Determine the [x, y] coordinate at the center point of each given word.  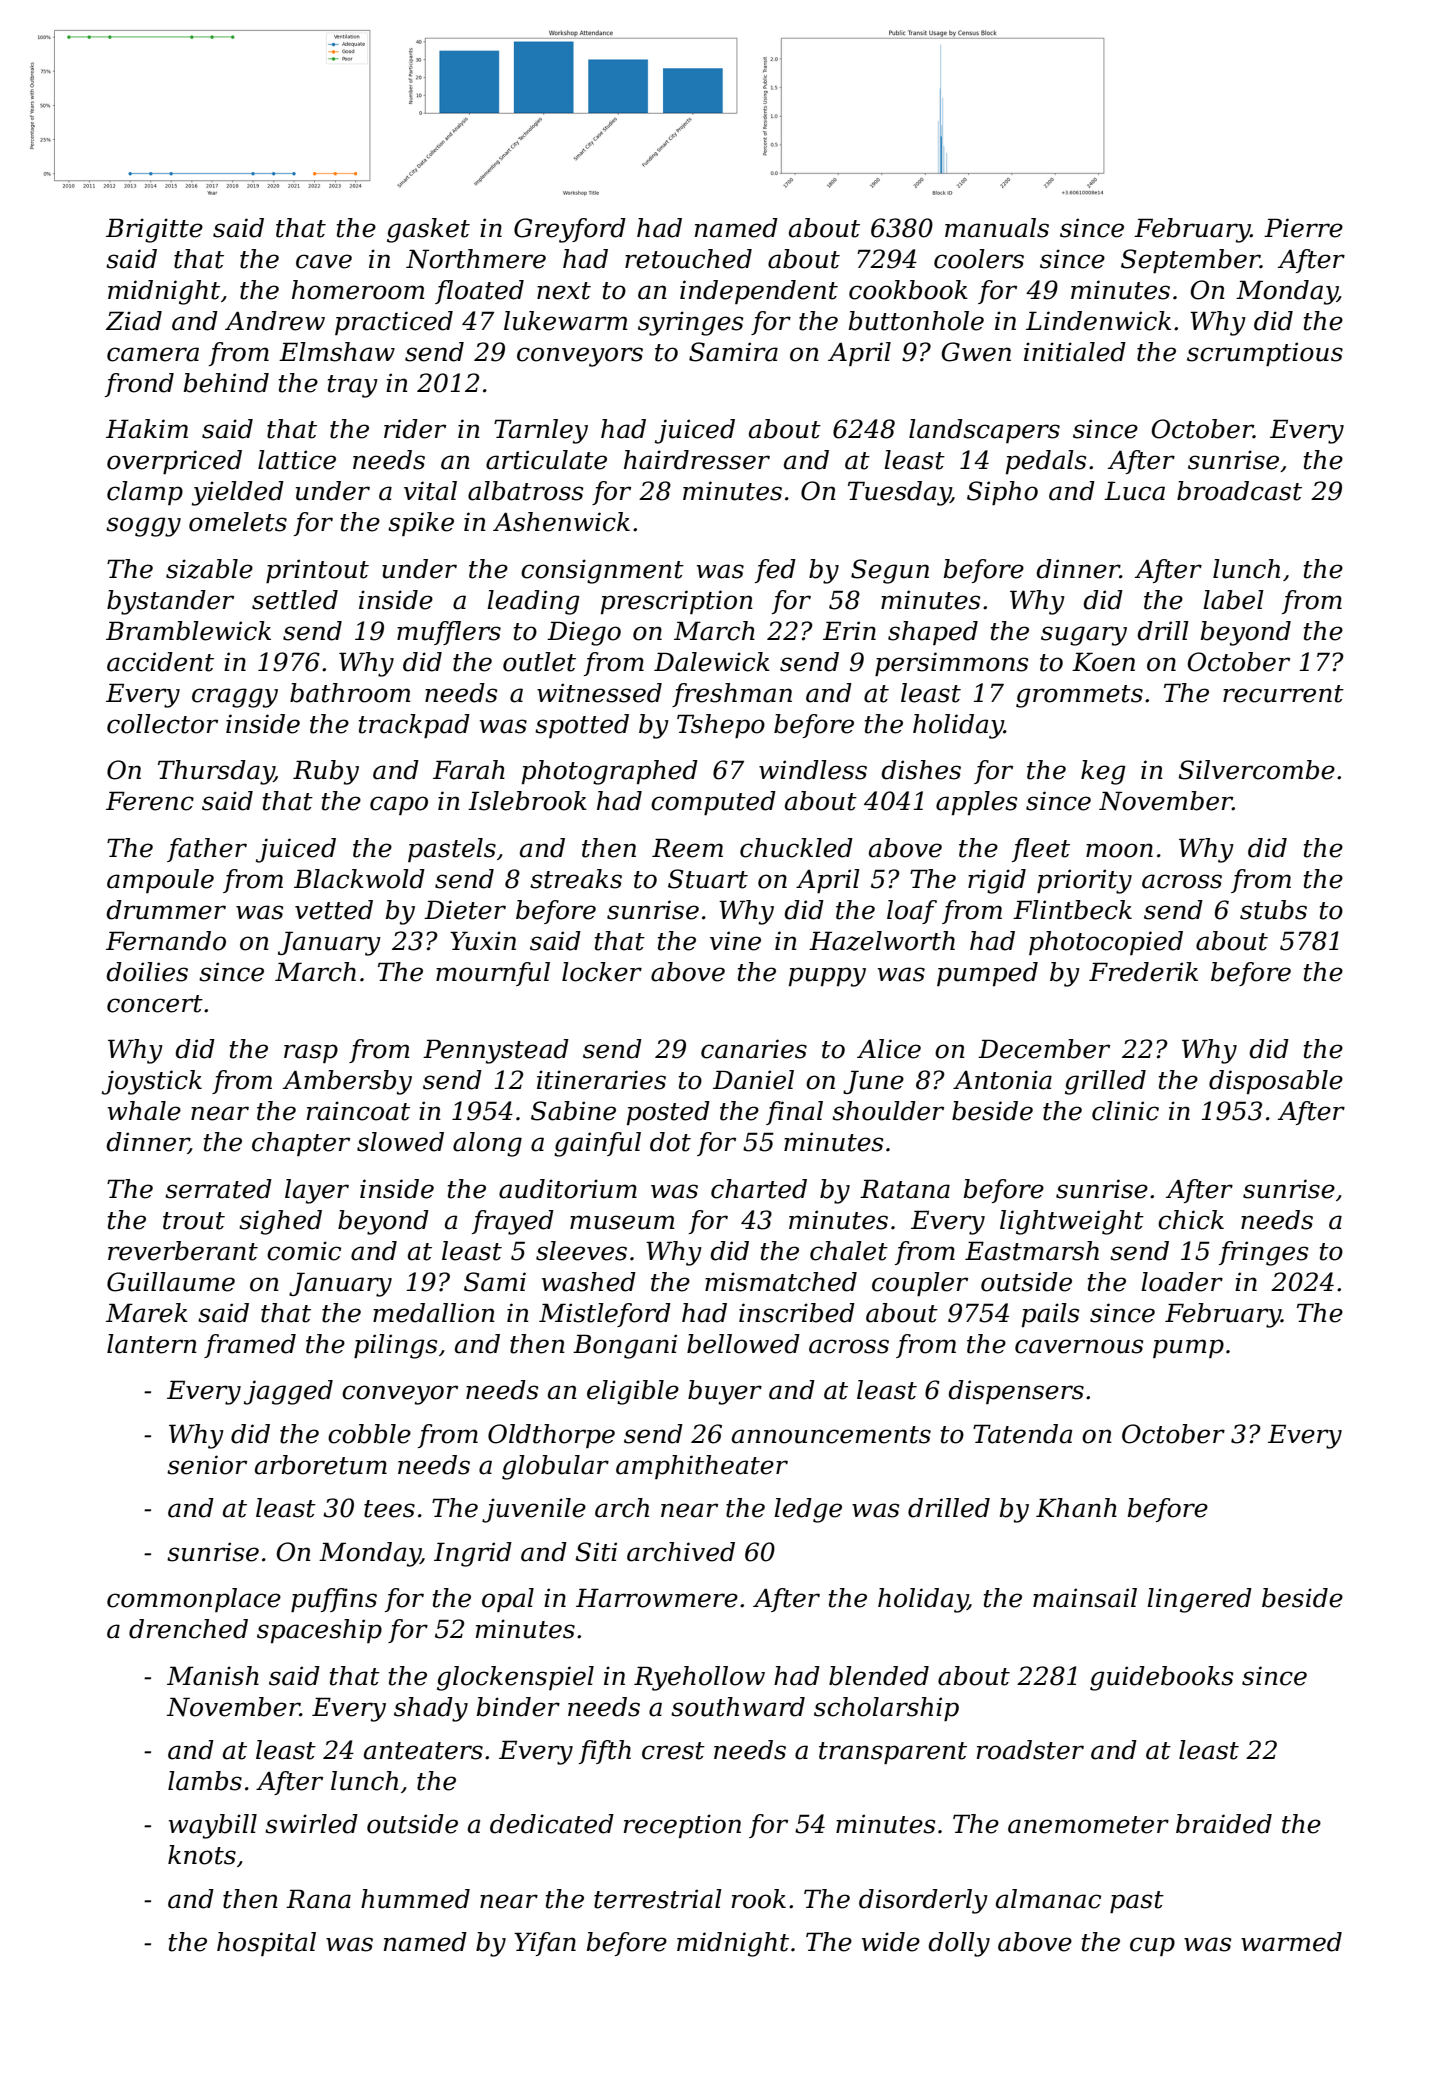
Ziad [133, 321]
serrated [218, 1189]
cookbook [908, 290]
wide [891, 1942]
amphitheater [702, 1467]
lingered [1199, 1600]
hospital [266, 1944]
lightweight [1072, 1222]
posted [668, 1113]
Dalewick [712, 662]
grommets [1079, 696]
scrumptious [1265, 354]
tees [389, 1509]
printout [317, 571]
